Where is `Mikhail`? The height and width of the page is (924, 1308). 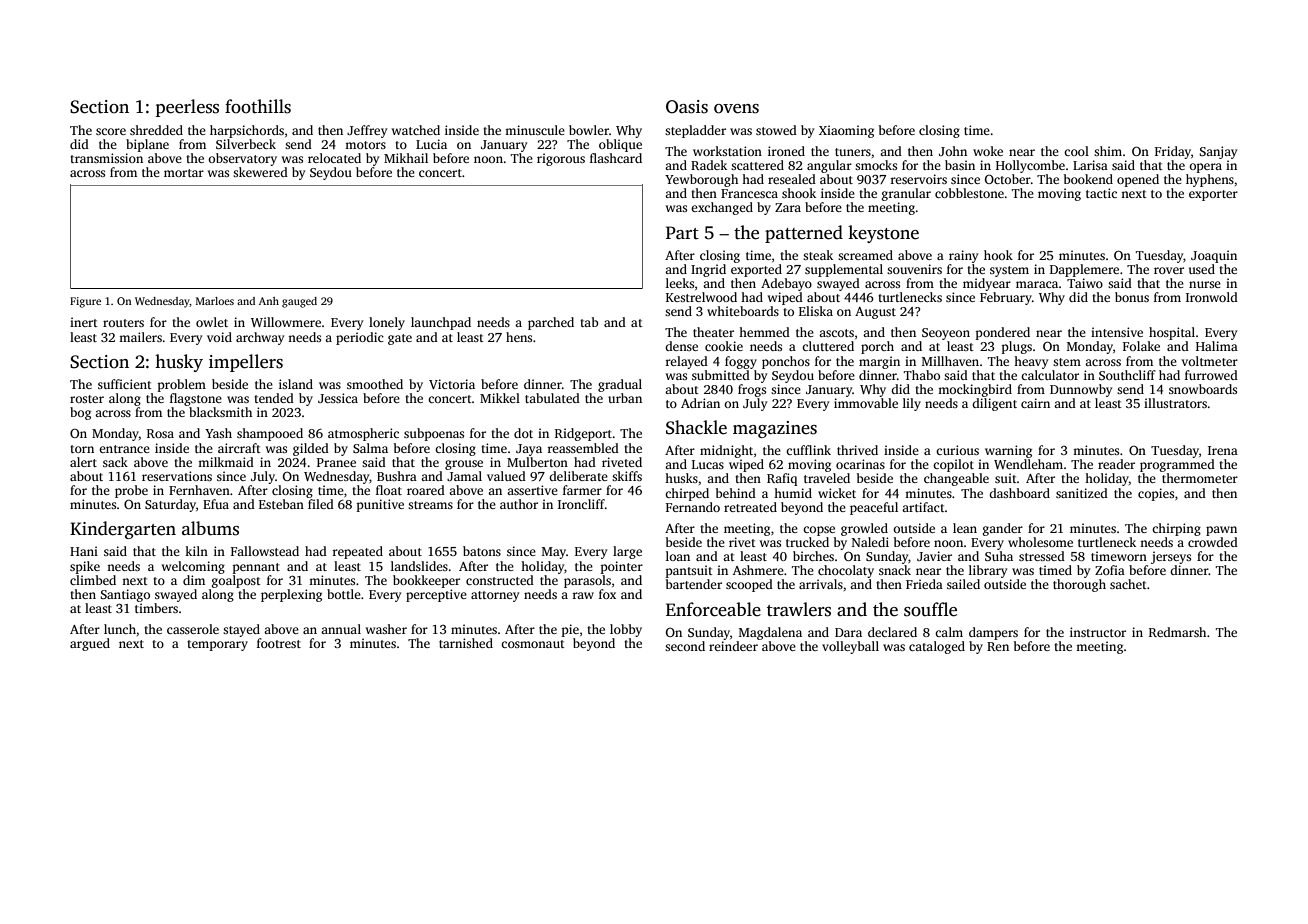
Mikhail is located at coordinates (406, 158).
